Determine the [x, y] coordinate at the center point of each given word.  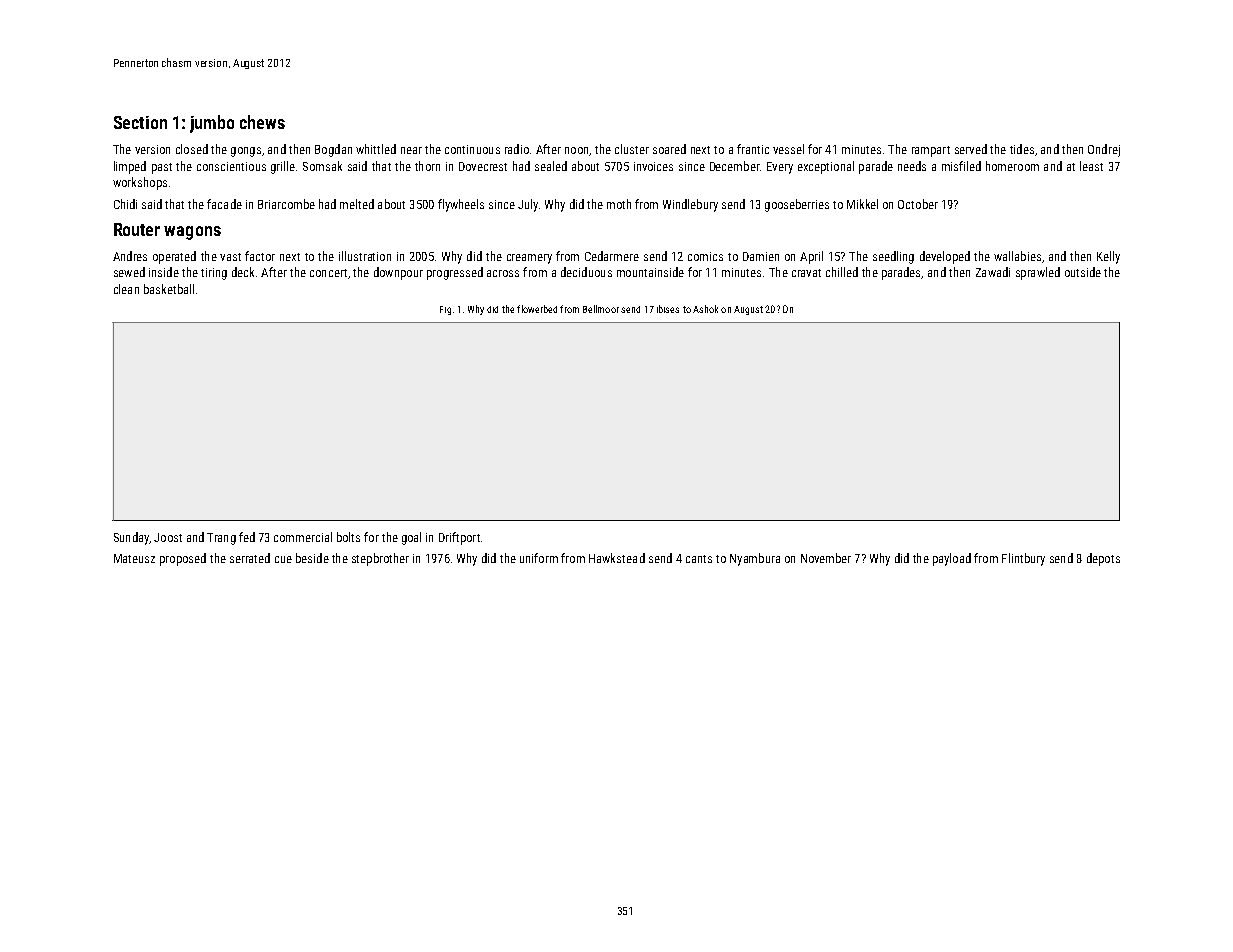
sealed [551, 166]
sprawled [1038, 273]
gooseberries [797, 205]
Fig [445, 310]
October [918, 204]
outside [1083, 272]
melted [357, 204]
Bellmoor [601, 309]
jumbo [212, 124]
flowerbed [537, 309]
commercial [303, 537]
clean [126, 289]
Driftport [459, 538]
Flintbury [1023, 559]
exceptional [826, 167]
